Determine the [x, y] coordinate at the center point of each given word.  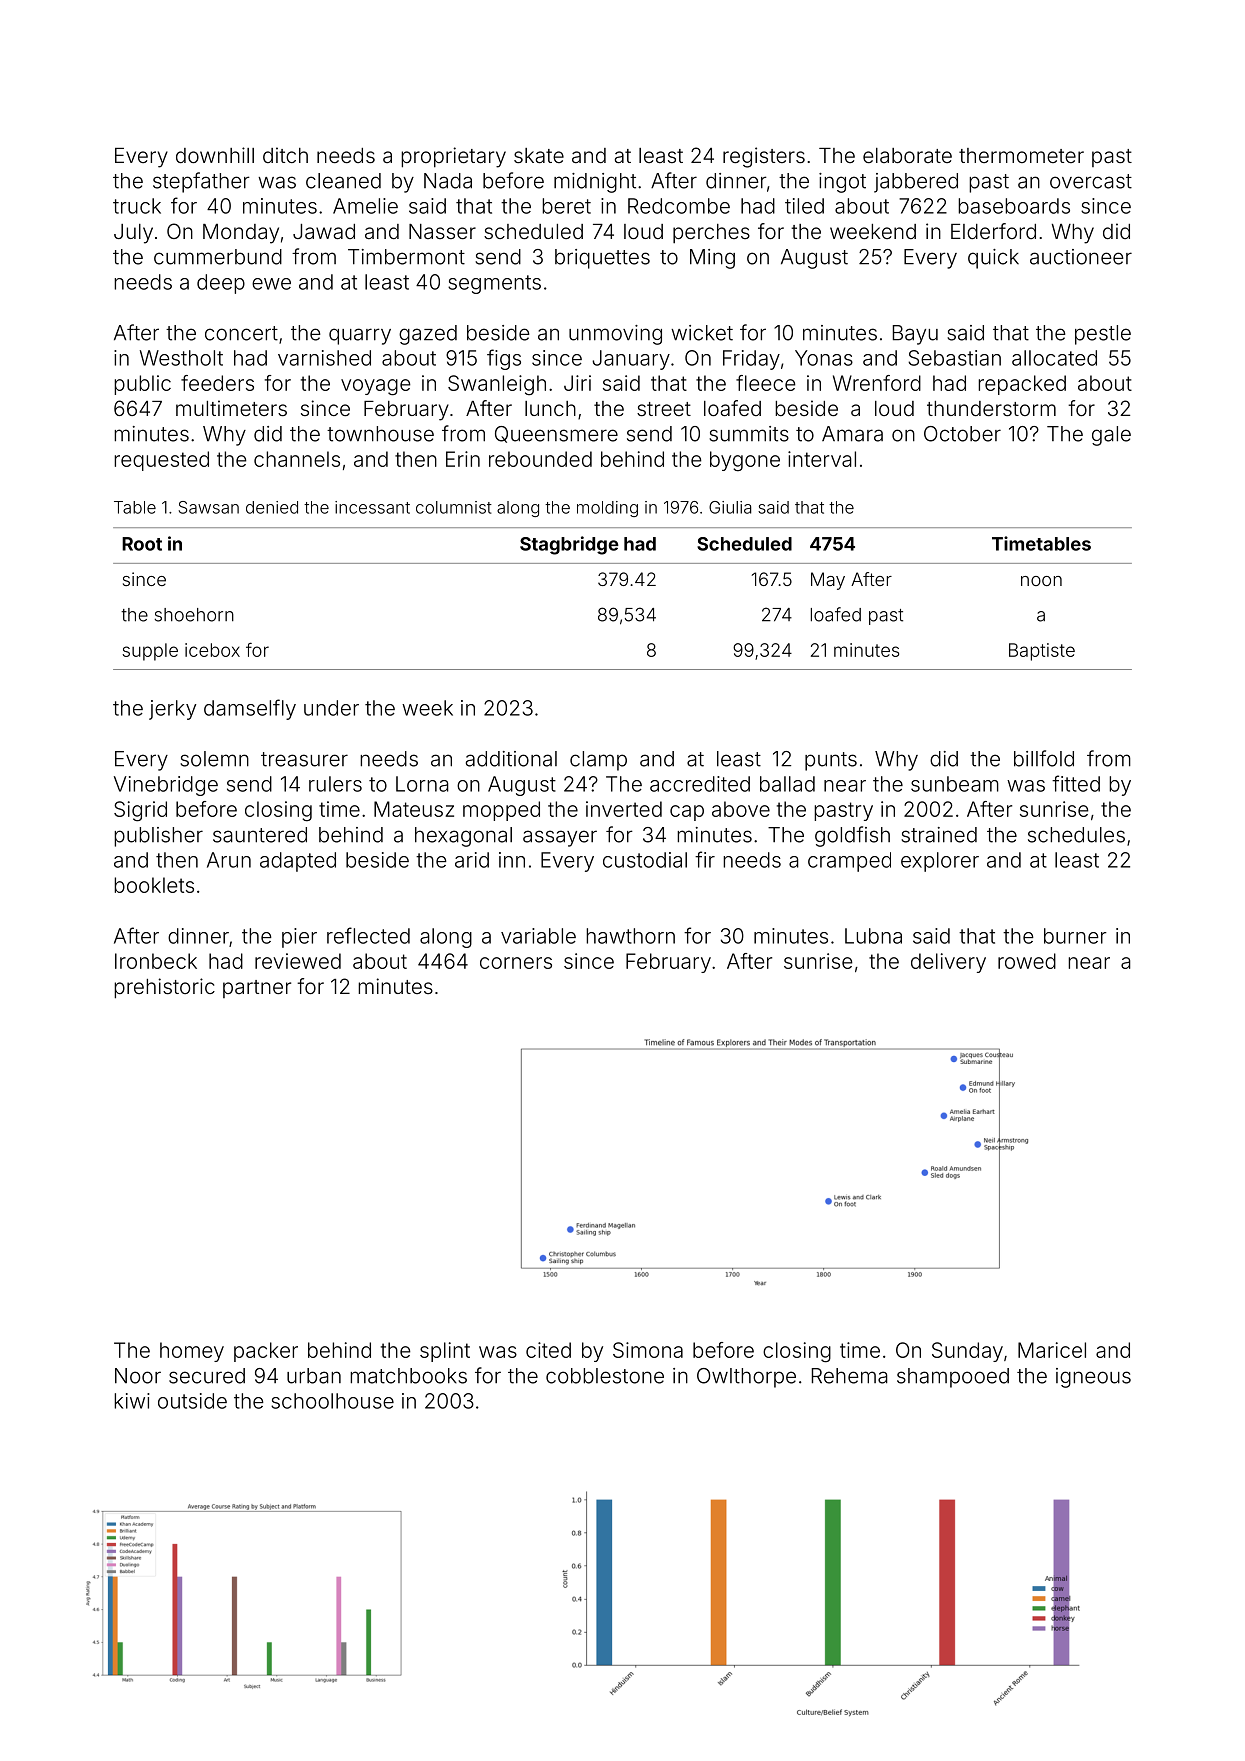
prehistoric [164, 988]
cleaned [343, 181]
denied [272, 507]
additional [511, 759]
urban [314, 1376]
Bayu [915, 335]
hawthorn [630, 936]
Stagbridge [569, 545]
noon [1041, 581]
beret [566, 206]
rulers [335, 784]
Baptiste [1042, 652]
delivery [948, 963]
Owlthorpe [746, 1378]
